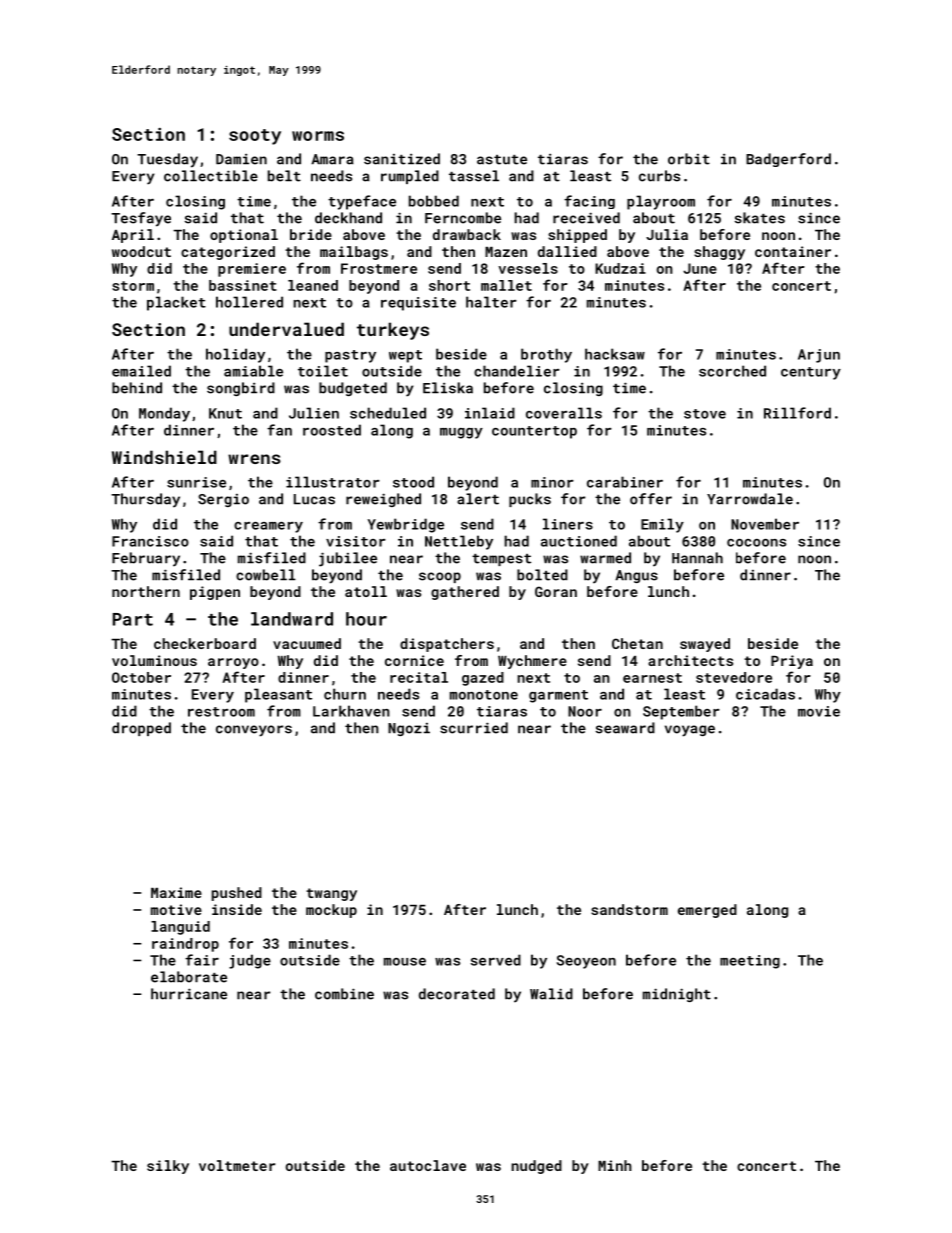 The image size is (952, 1233). I want to click on scorched, so click(732, 371).
